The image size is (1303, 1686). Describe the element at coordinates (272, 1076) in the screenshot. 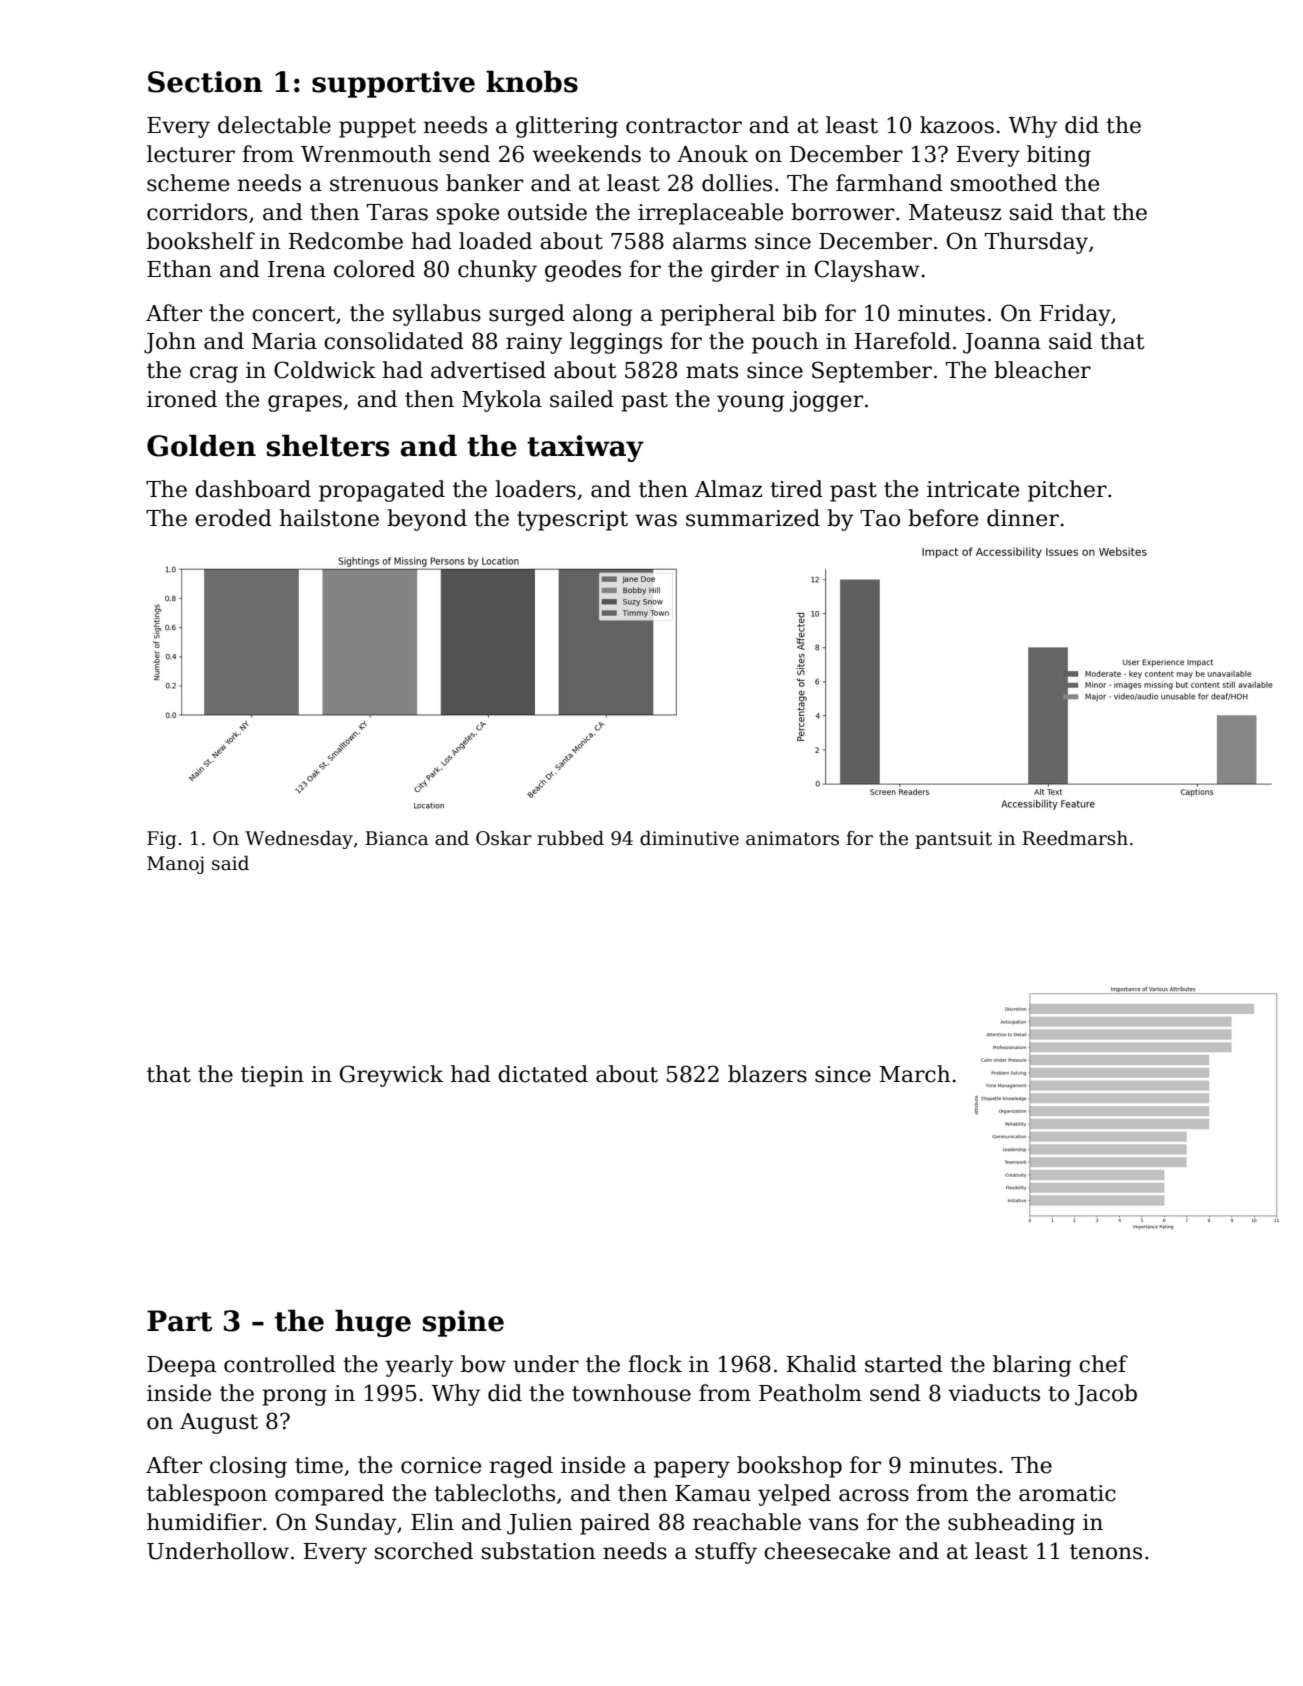

I see `tiepin` at that location.
